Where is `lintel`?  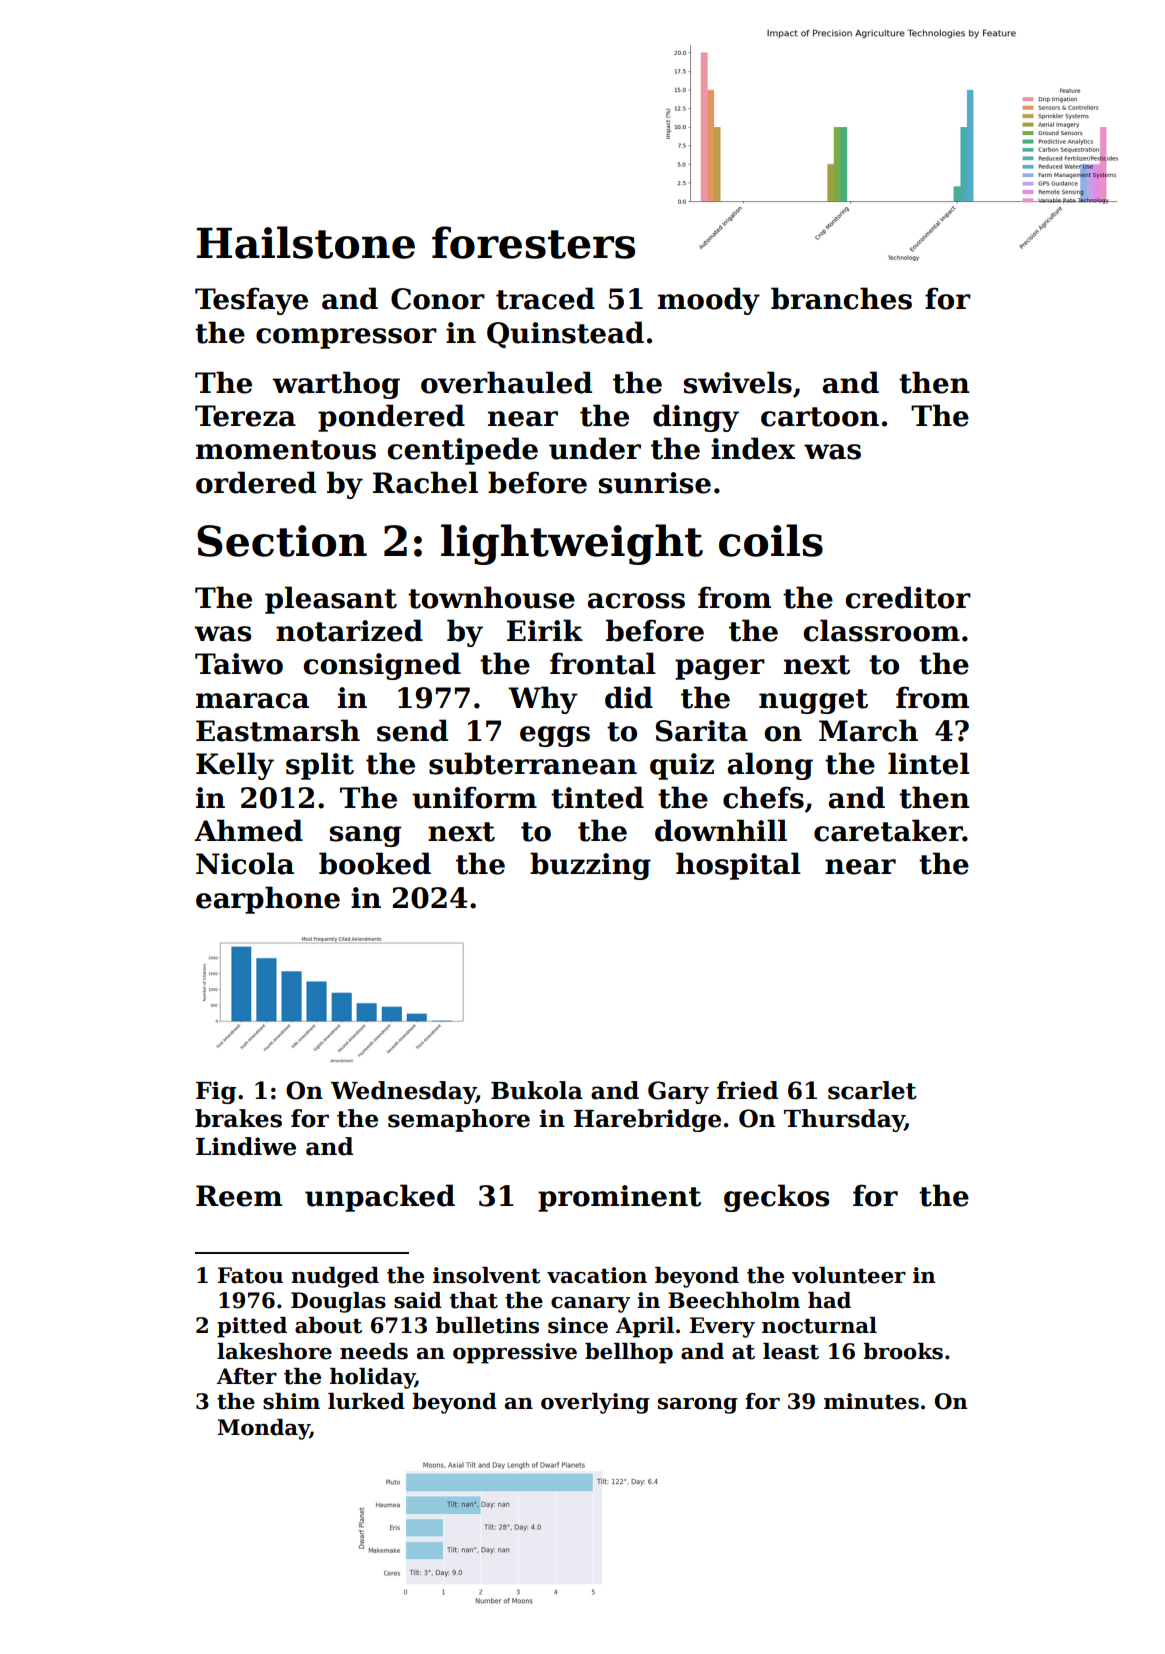
lintel is located at coordinates (929, 763).
